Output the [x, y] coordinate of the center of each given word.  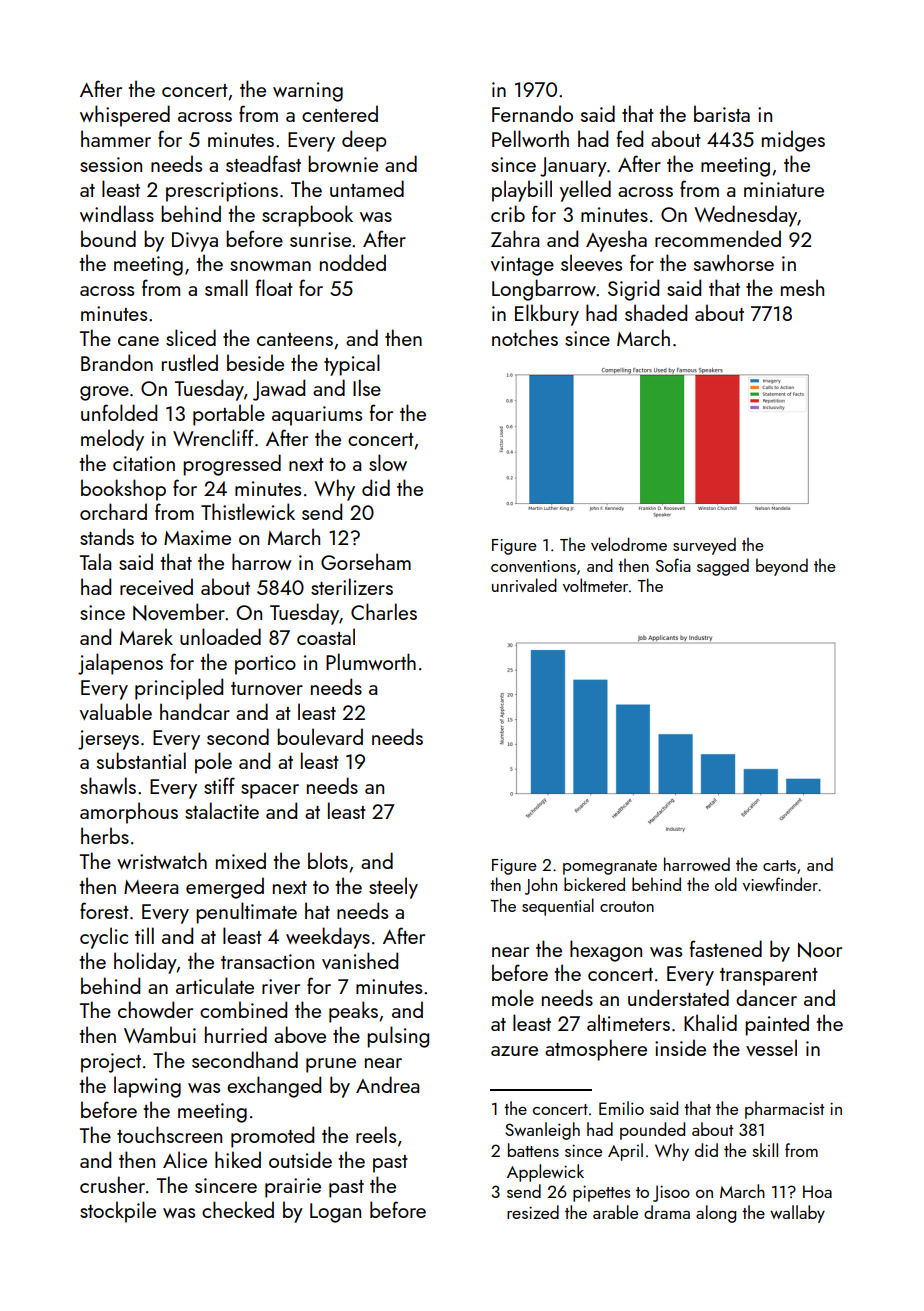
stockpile [118, 1212]
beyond [782, 567]
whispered [125, 116]
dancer [766, 997]
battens [533, 1150]
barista [722, 113]
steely [393, 888]
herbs [105, 835]
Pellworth [530, 138]
